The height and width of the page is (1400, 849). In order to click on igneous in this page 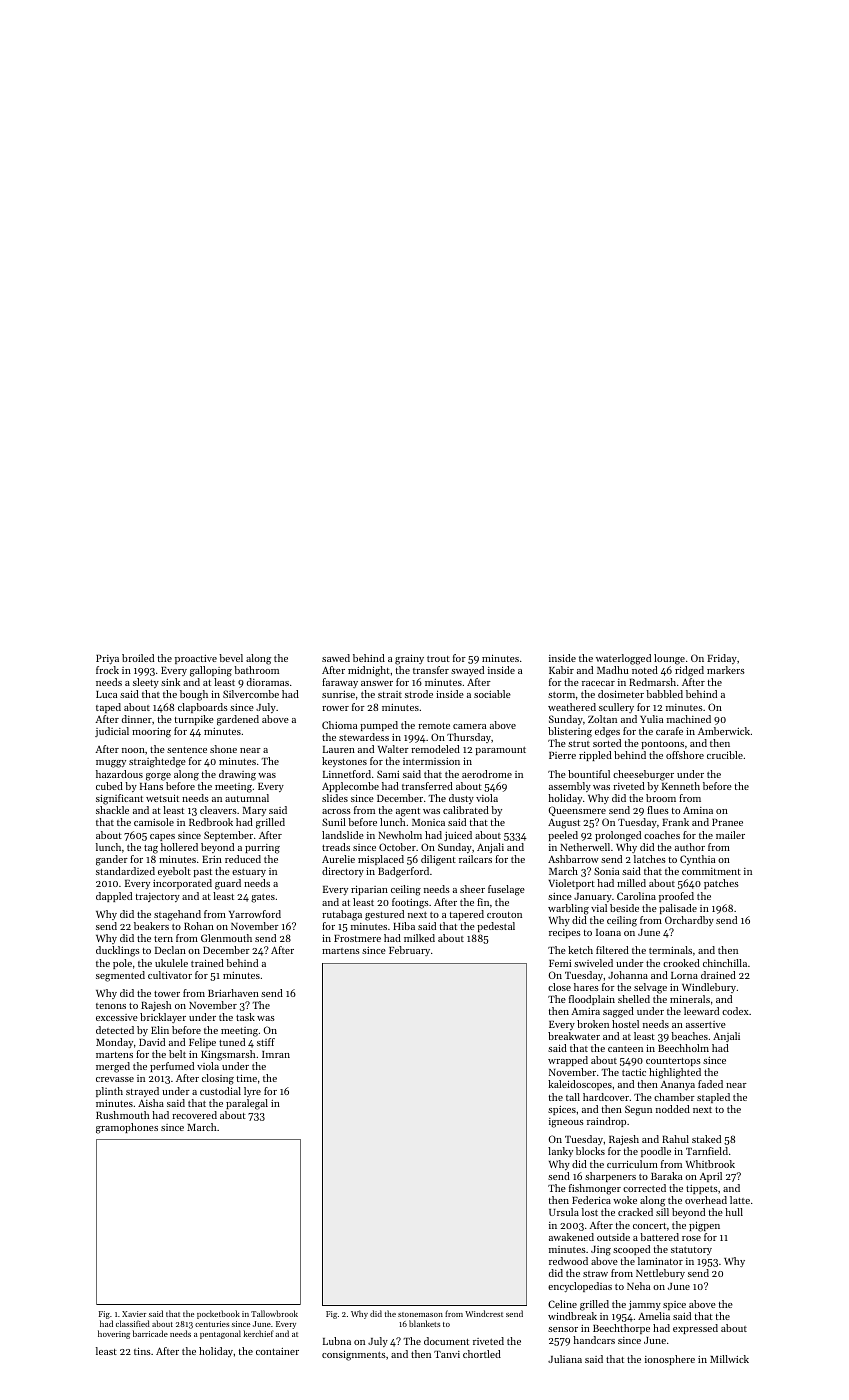, I will do `click(566, 1123)`.
